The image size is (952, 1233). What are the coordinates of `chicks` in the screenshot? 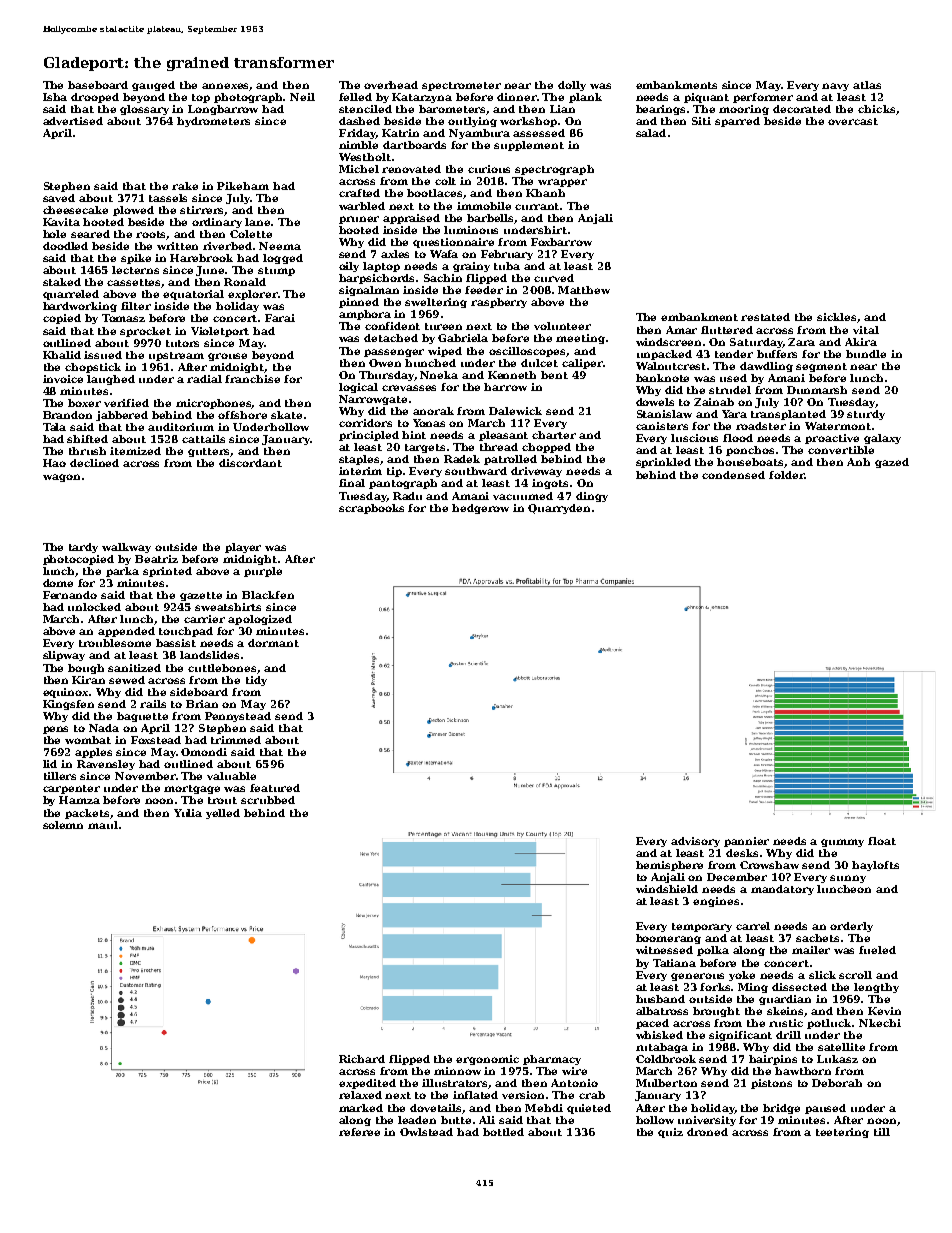 It's located at (876, 109).
